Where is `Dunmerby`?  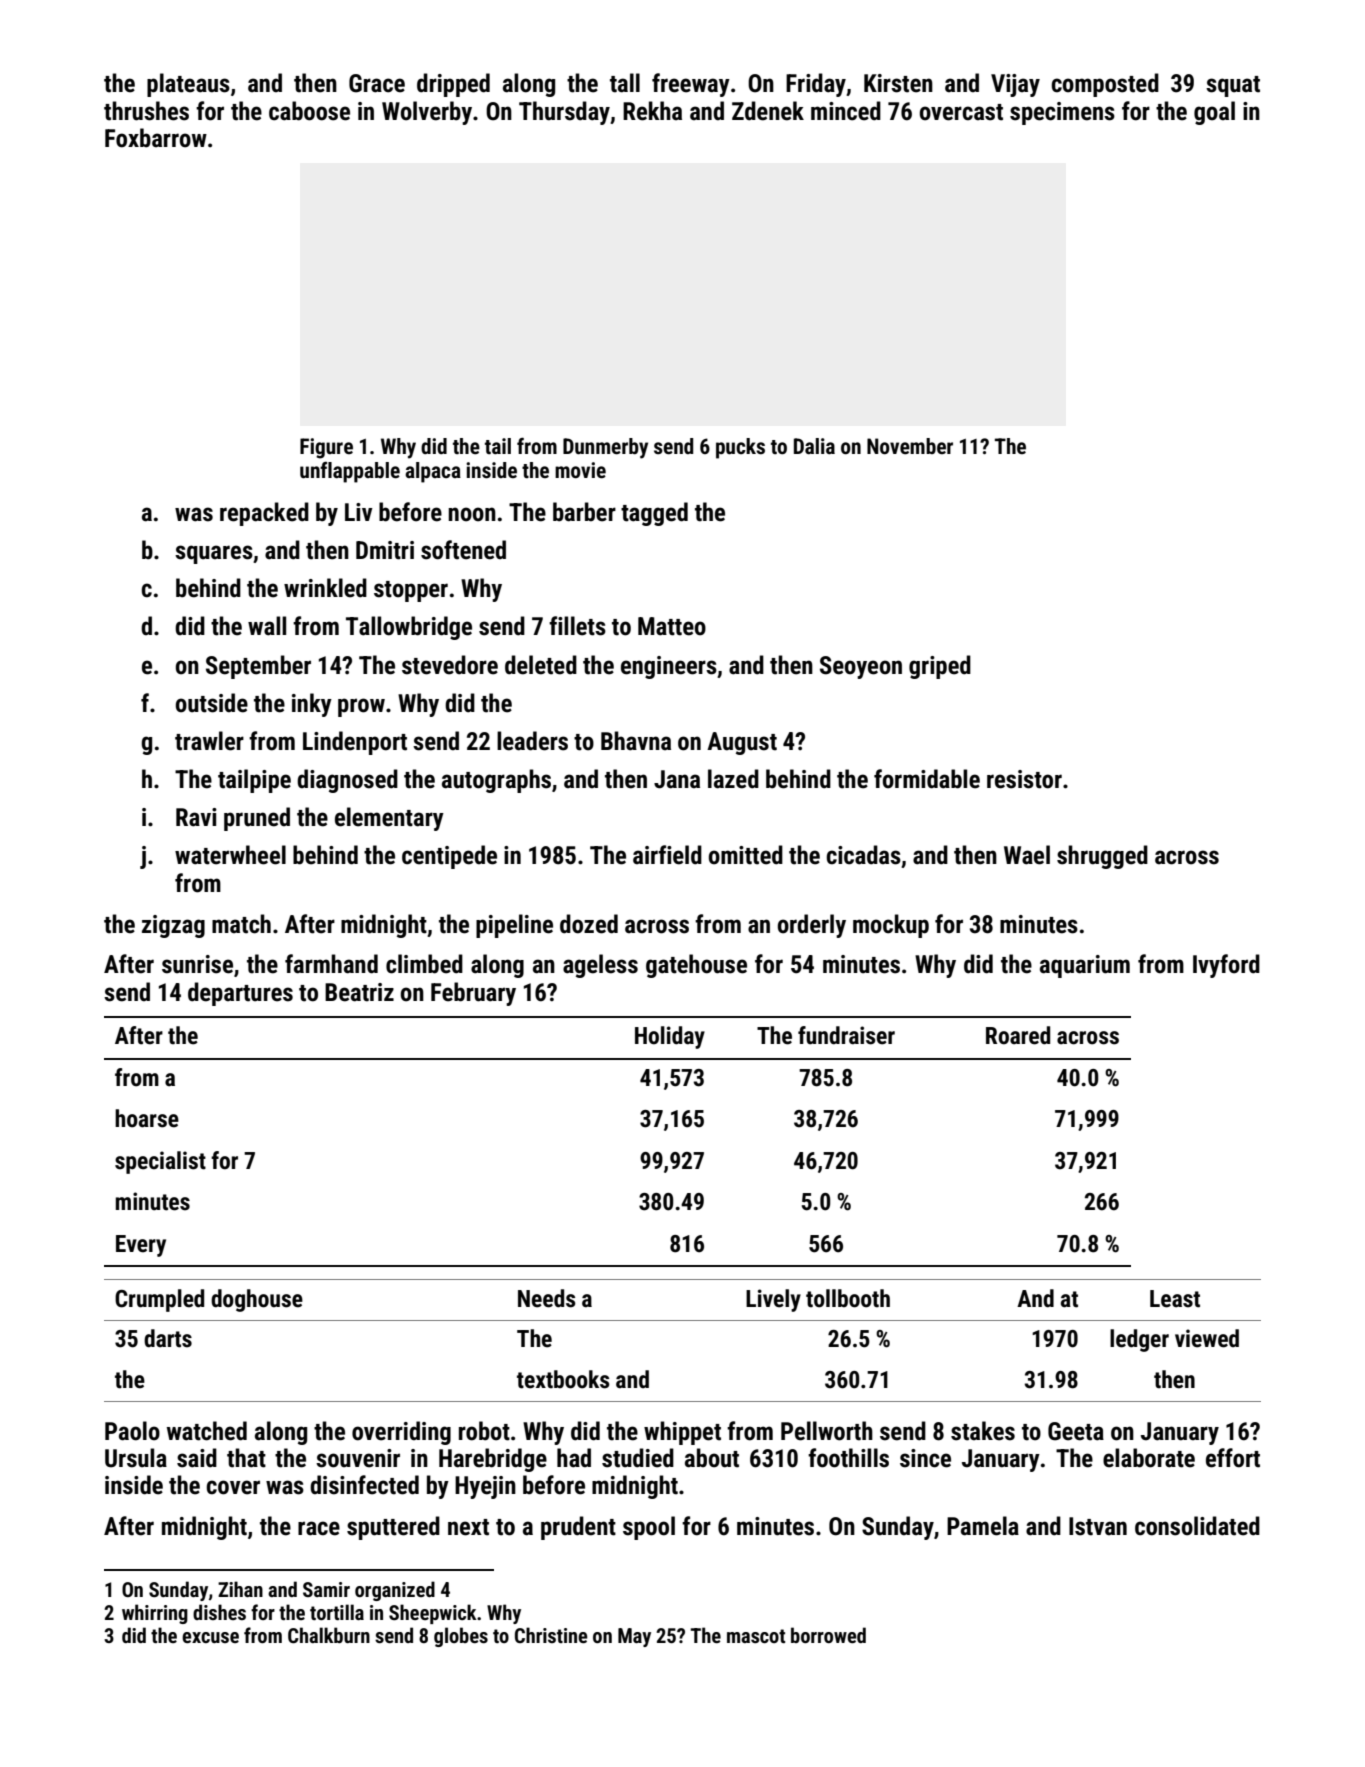
Dunmerby is located at coordinates (605, 448).
